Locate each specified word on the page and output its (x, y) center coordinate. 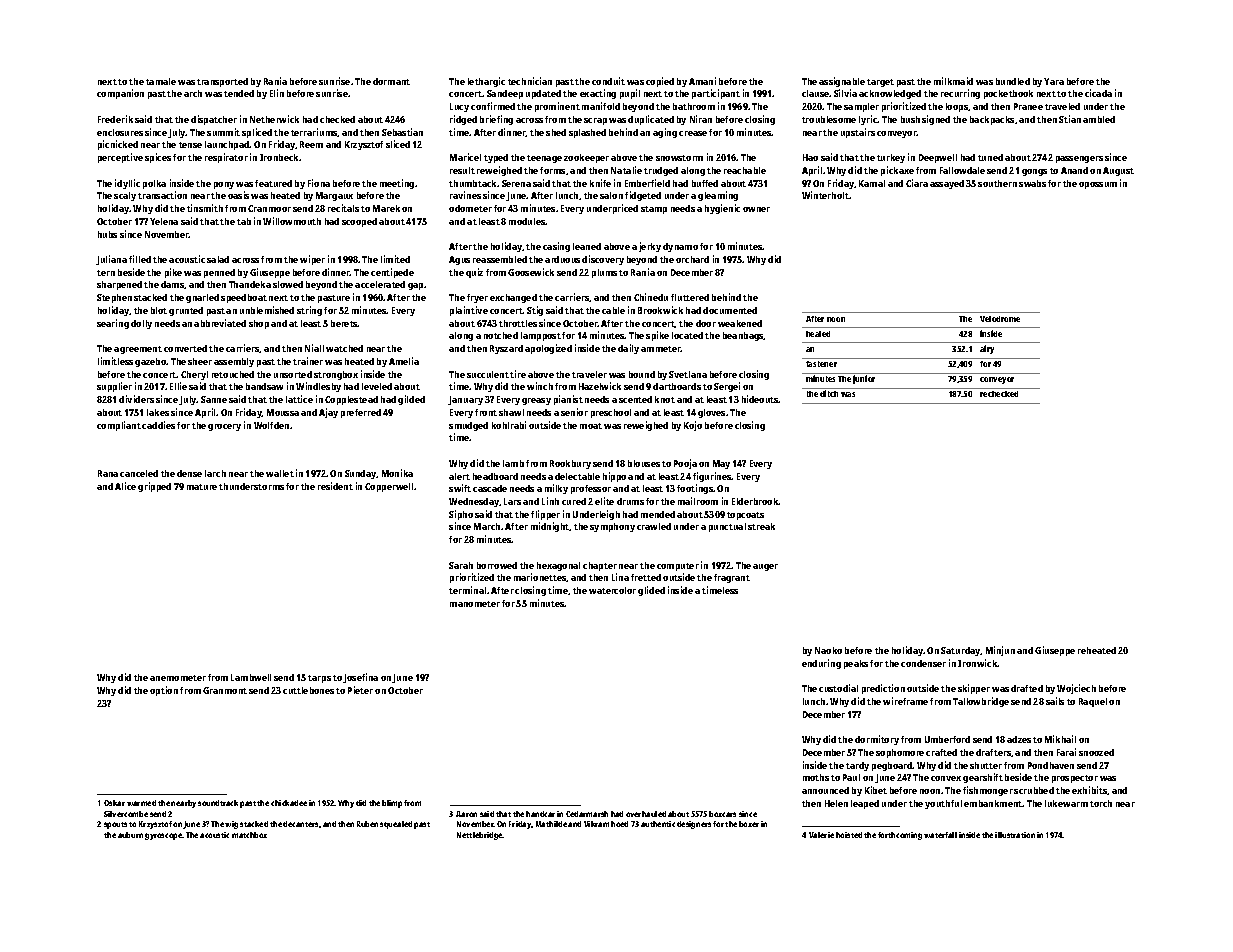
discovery (603, 260)
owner (756, 209)
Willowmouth (292, 221)
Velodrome (1000, 319)
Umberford (947, 739)
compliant (119, 426)
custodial (838, 688)
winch (540, 386)
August (1118, 171)
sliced (398, 144)
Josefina (360, 678)
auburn (130, 835)
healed (818, 334)
